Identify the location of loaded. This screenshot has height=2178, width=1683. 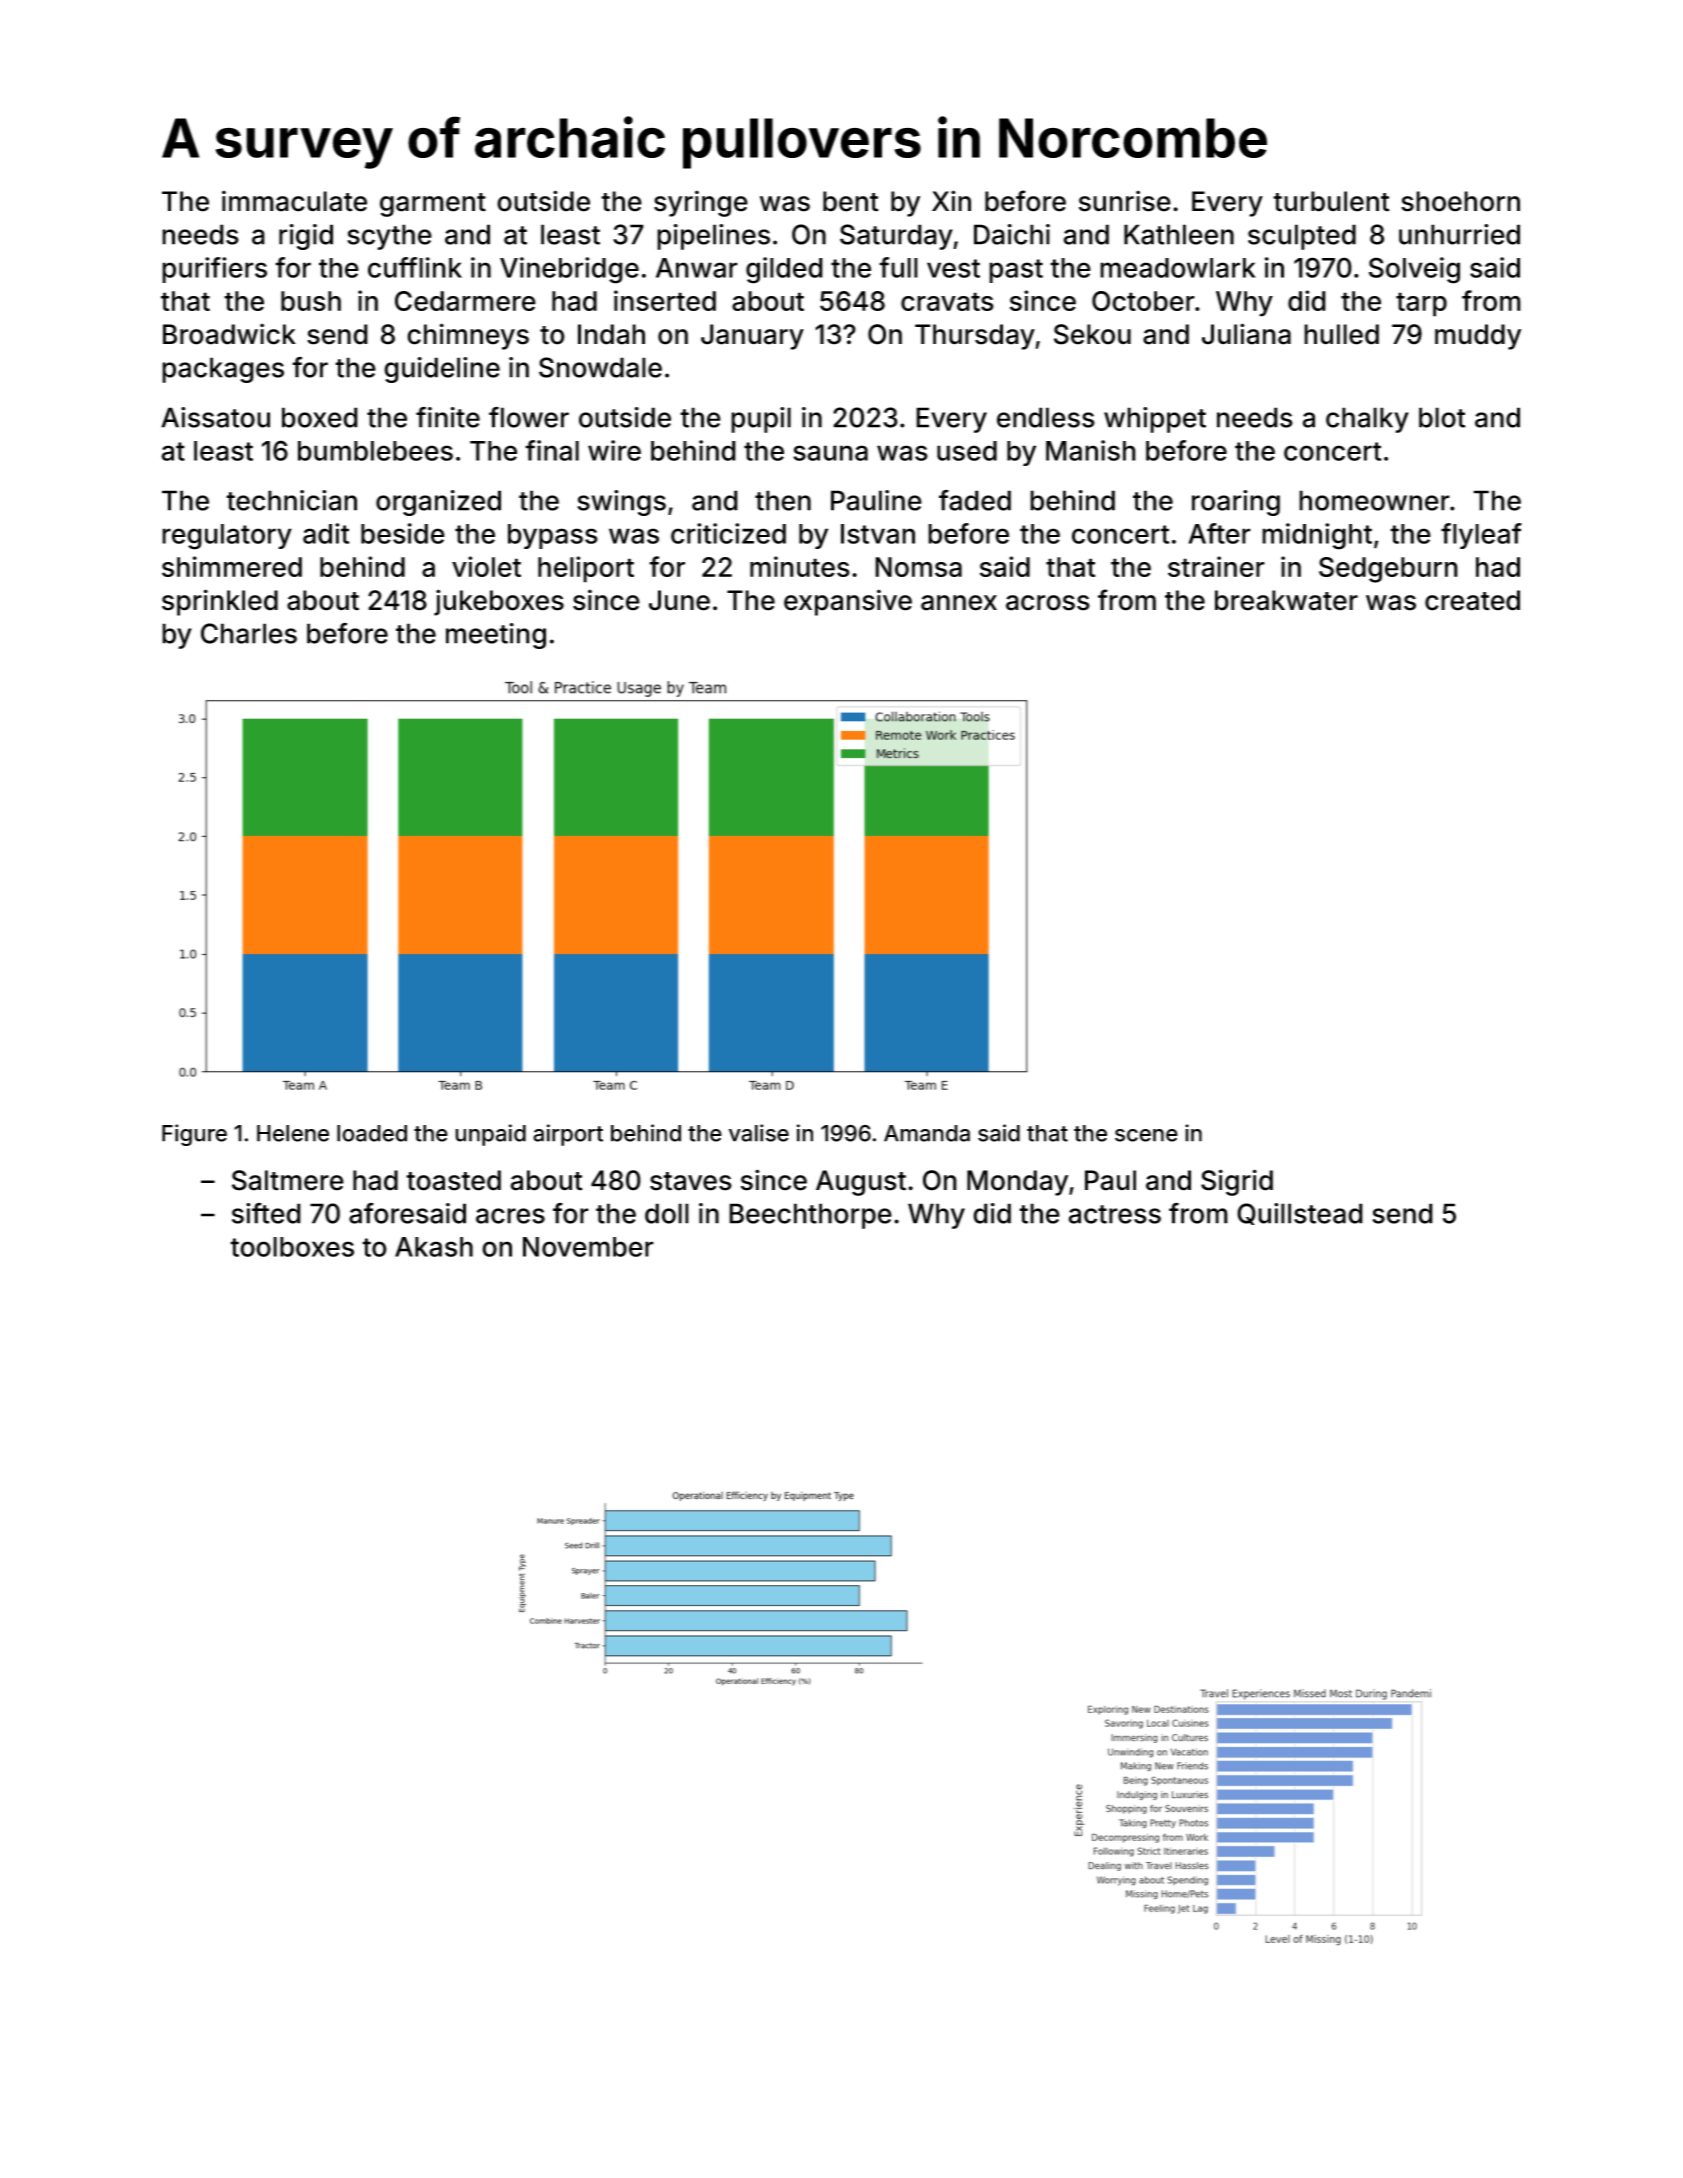
(372, 1133).
